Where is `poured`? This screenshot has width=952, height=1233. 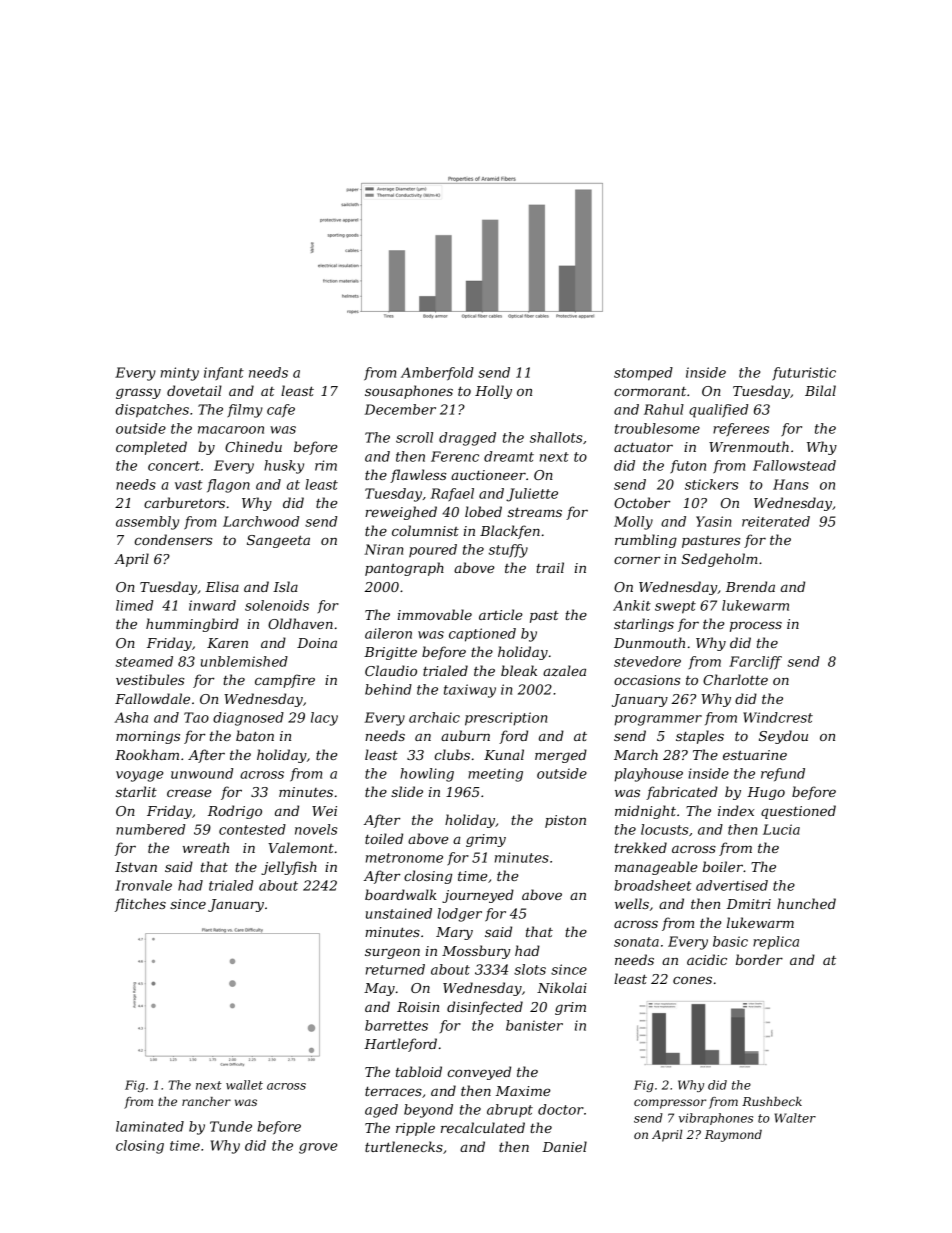
poured is located at coordinates (433, 551).
